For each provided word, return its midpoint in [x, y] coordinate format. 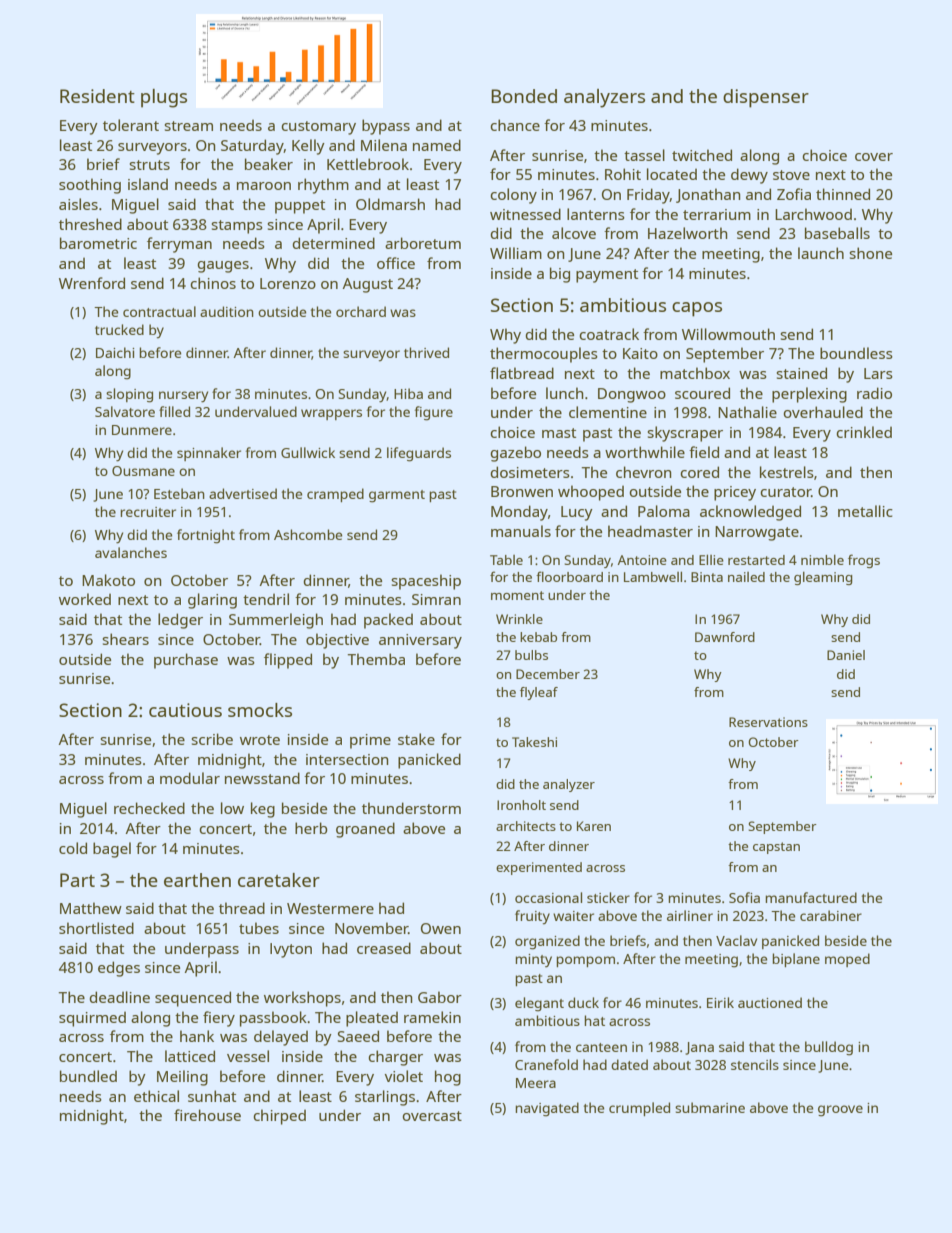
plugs [164, 98]
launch [821, 253]
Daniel [846, 655]
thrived [426, 352]
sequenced [193, 999]
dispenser [766, 98]
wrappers [331, 414]
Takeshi [534, 742]
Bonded [524, 96]
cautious [185, 710]
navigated [547, 1109]
